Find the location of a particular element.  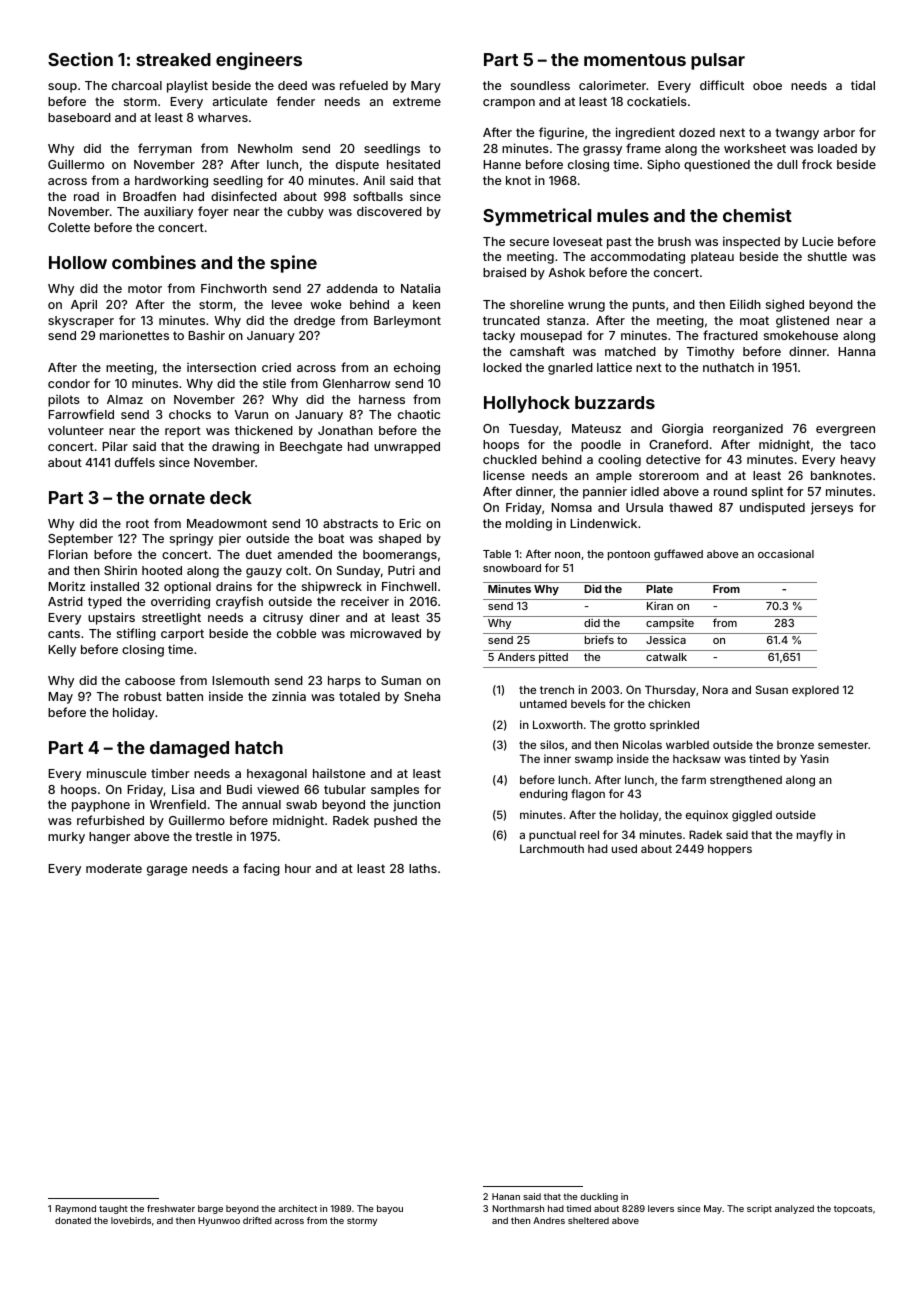

Moritz is located at coordinates (66, 586).
